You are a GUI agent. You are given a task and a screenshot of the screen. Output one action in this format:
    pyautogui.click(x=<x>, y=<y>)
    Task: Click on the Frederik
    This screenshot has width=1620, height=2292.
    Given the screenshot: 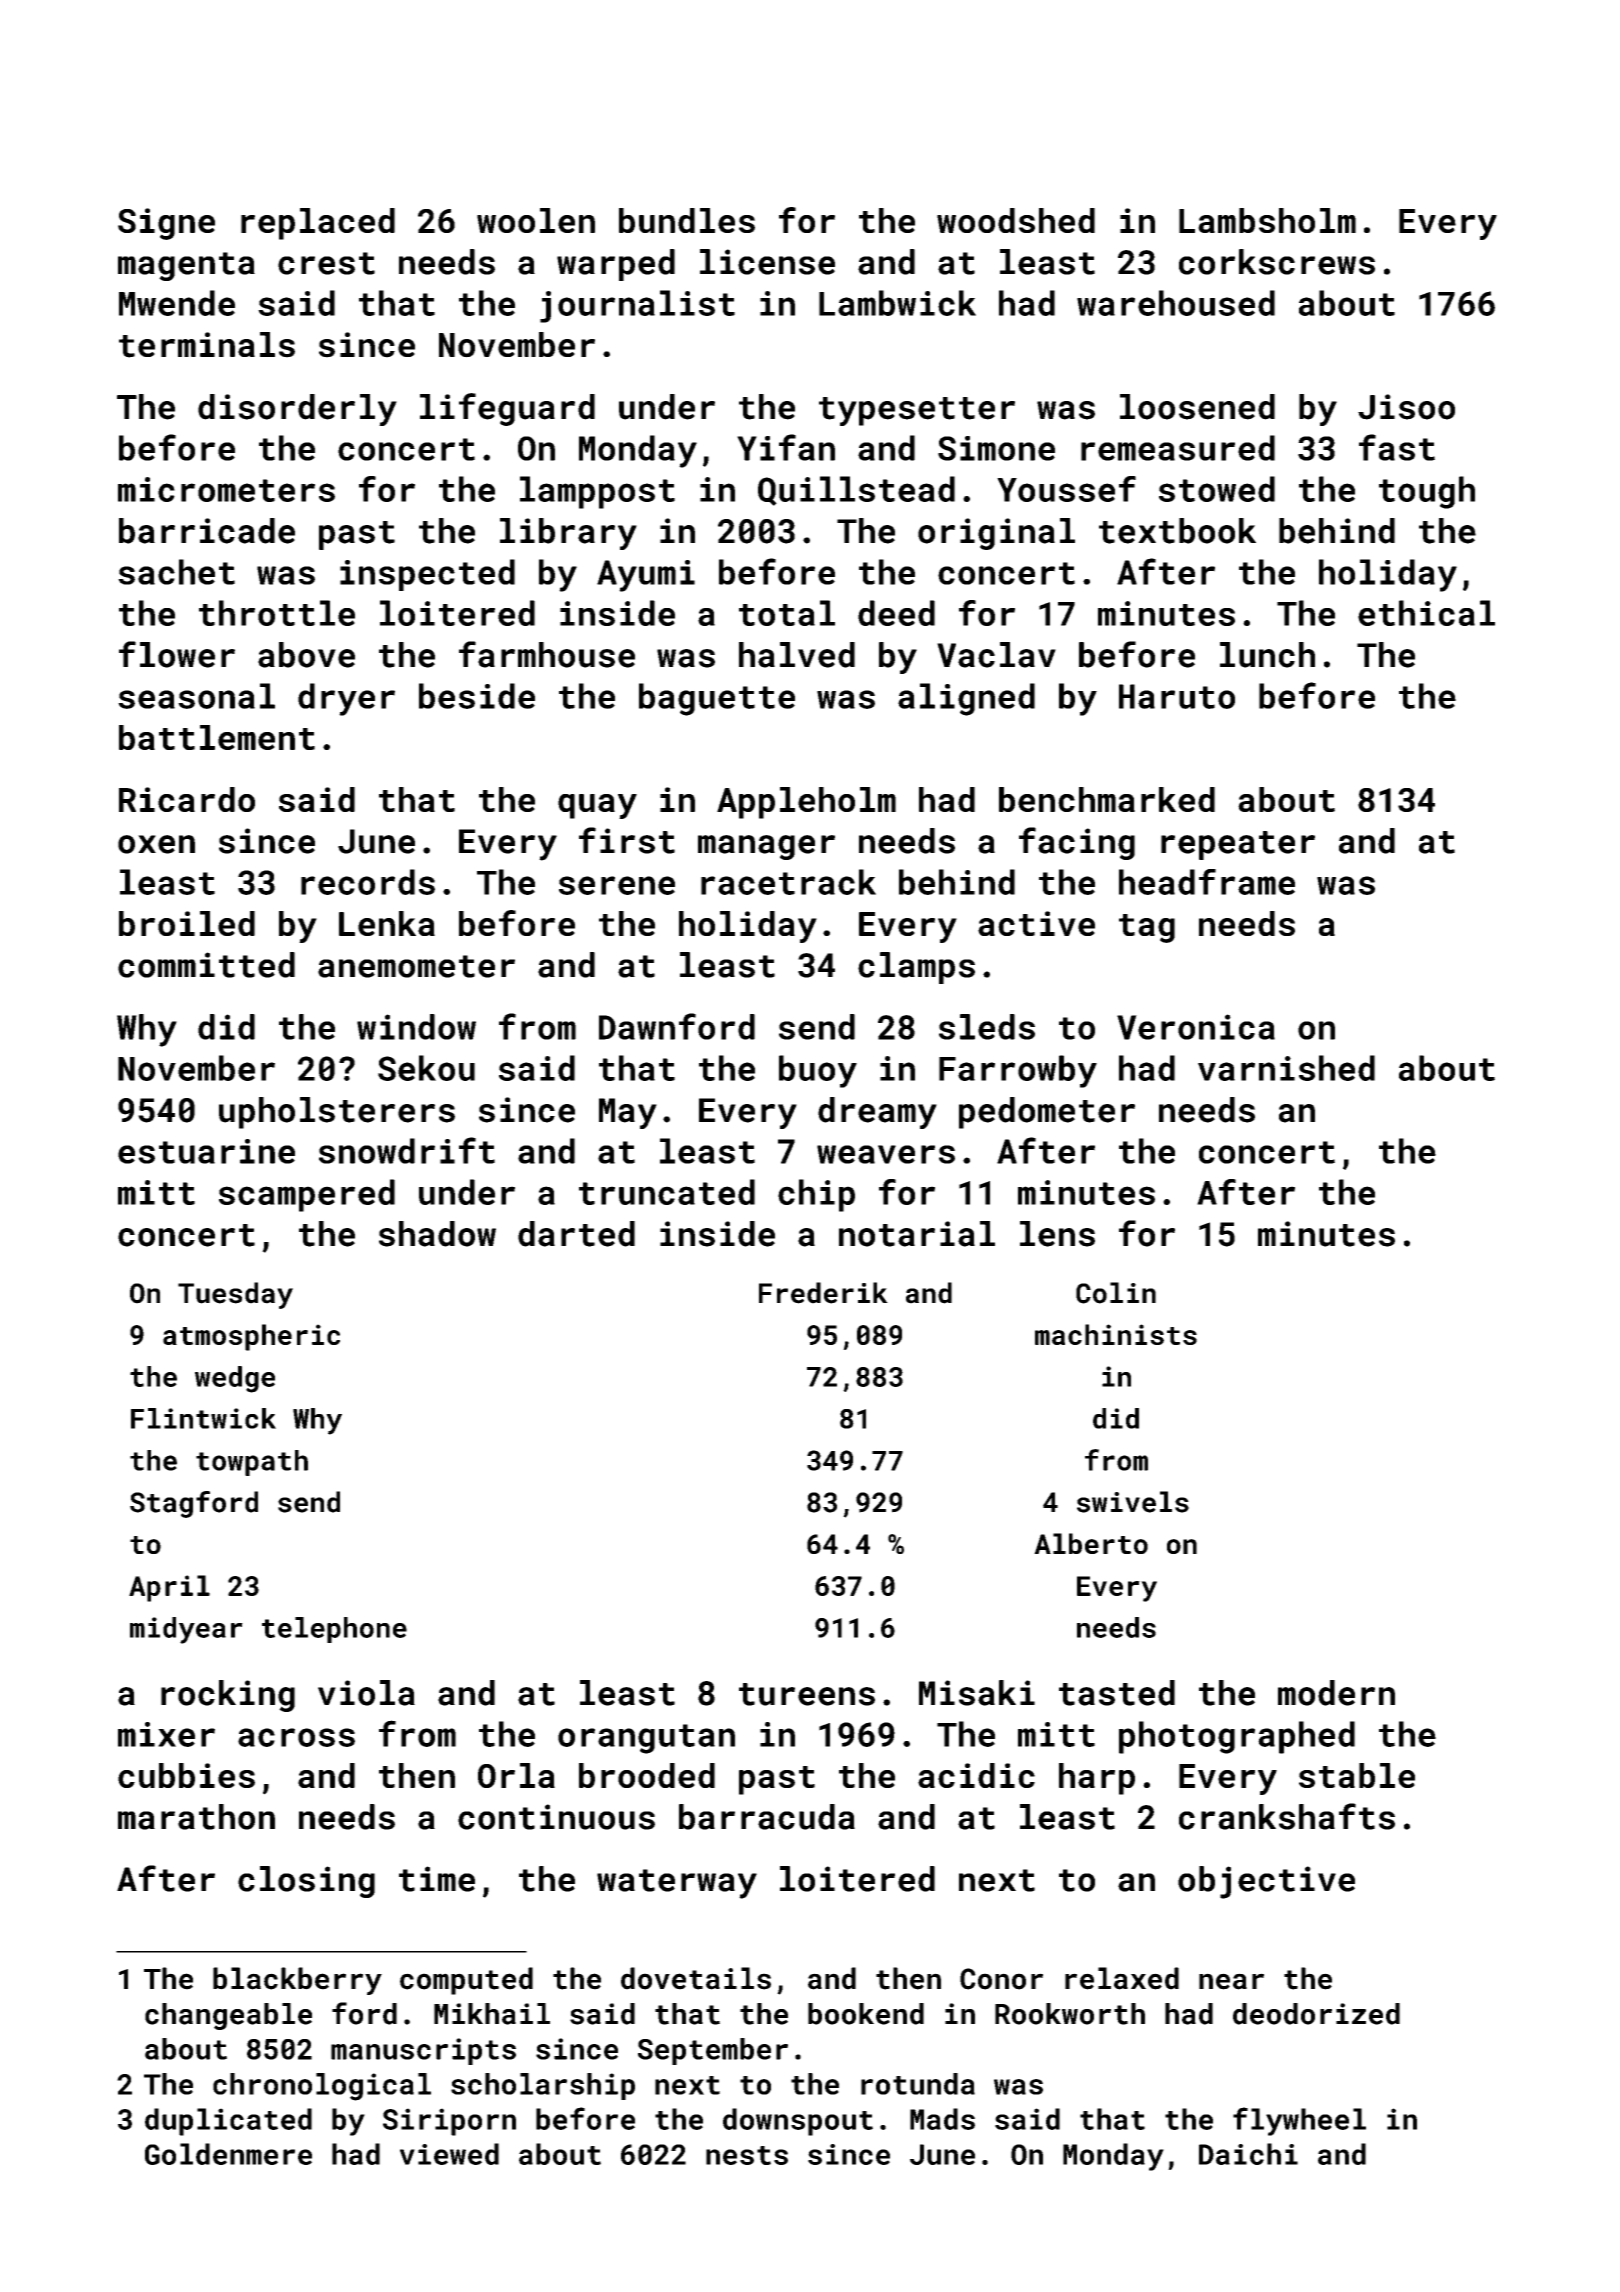 What is the action you would take?
    pyautogui.click(x=823, y=1293)
